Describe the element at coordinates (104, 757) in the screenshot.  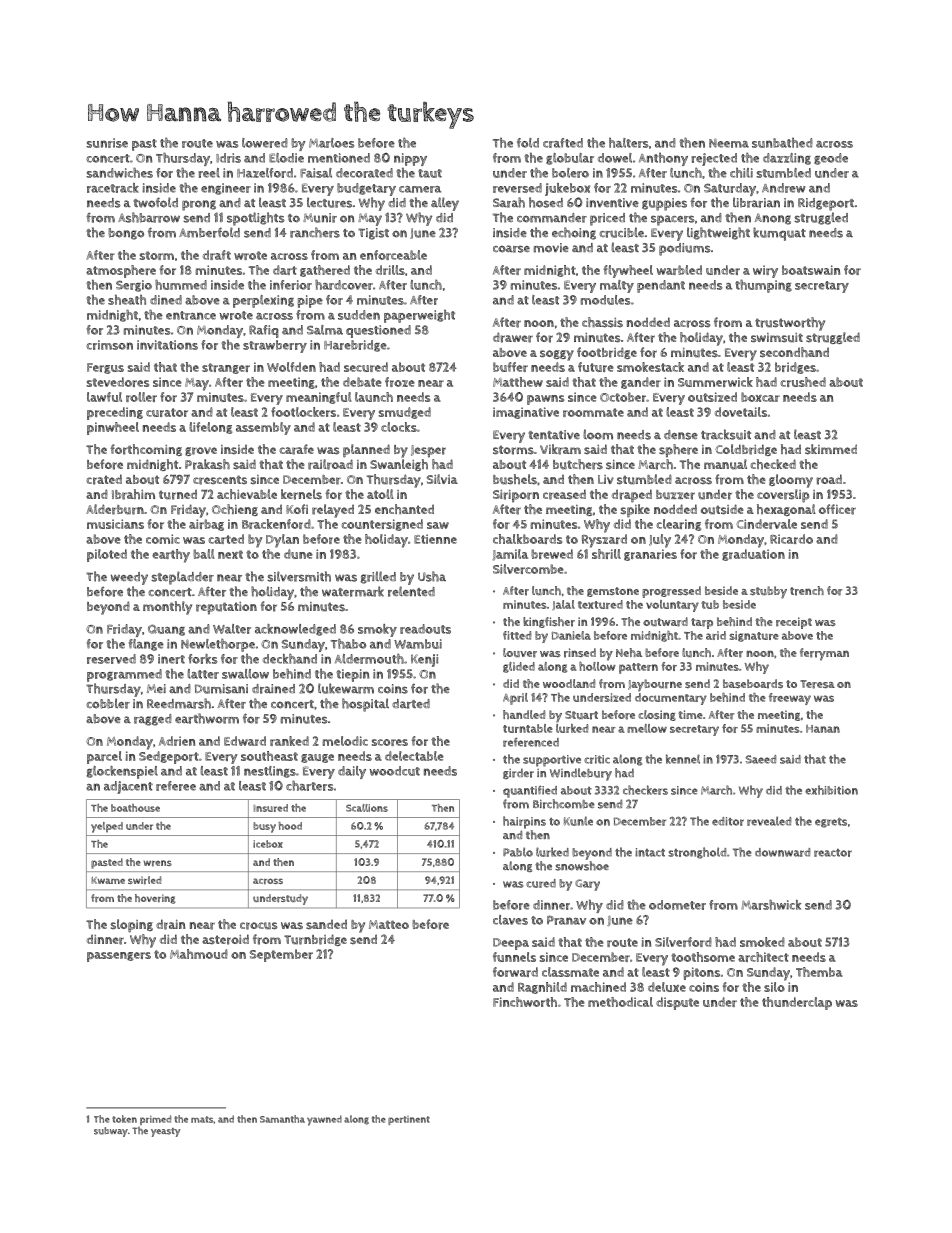
I see `parcel` at that location.
